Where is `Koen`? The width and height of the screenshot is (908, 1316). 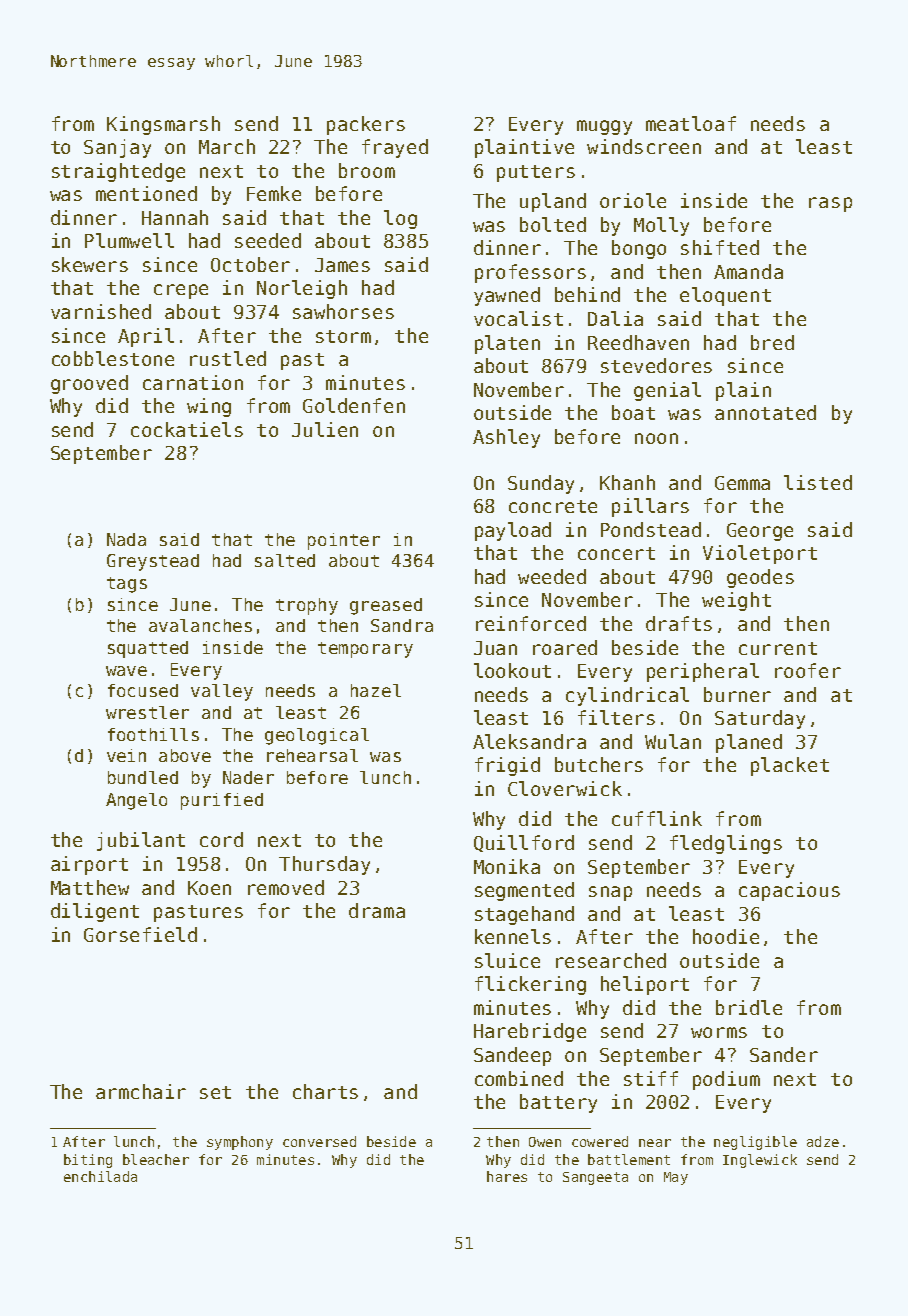 Koen is located at coordinates (209, 888).
